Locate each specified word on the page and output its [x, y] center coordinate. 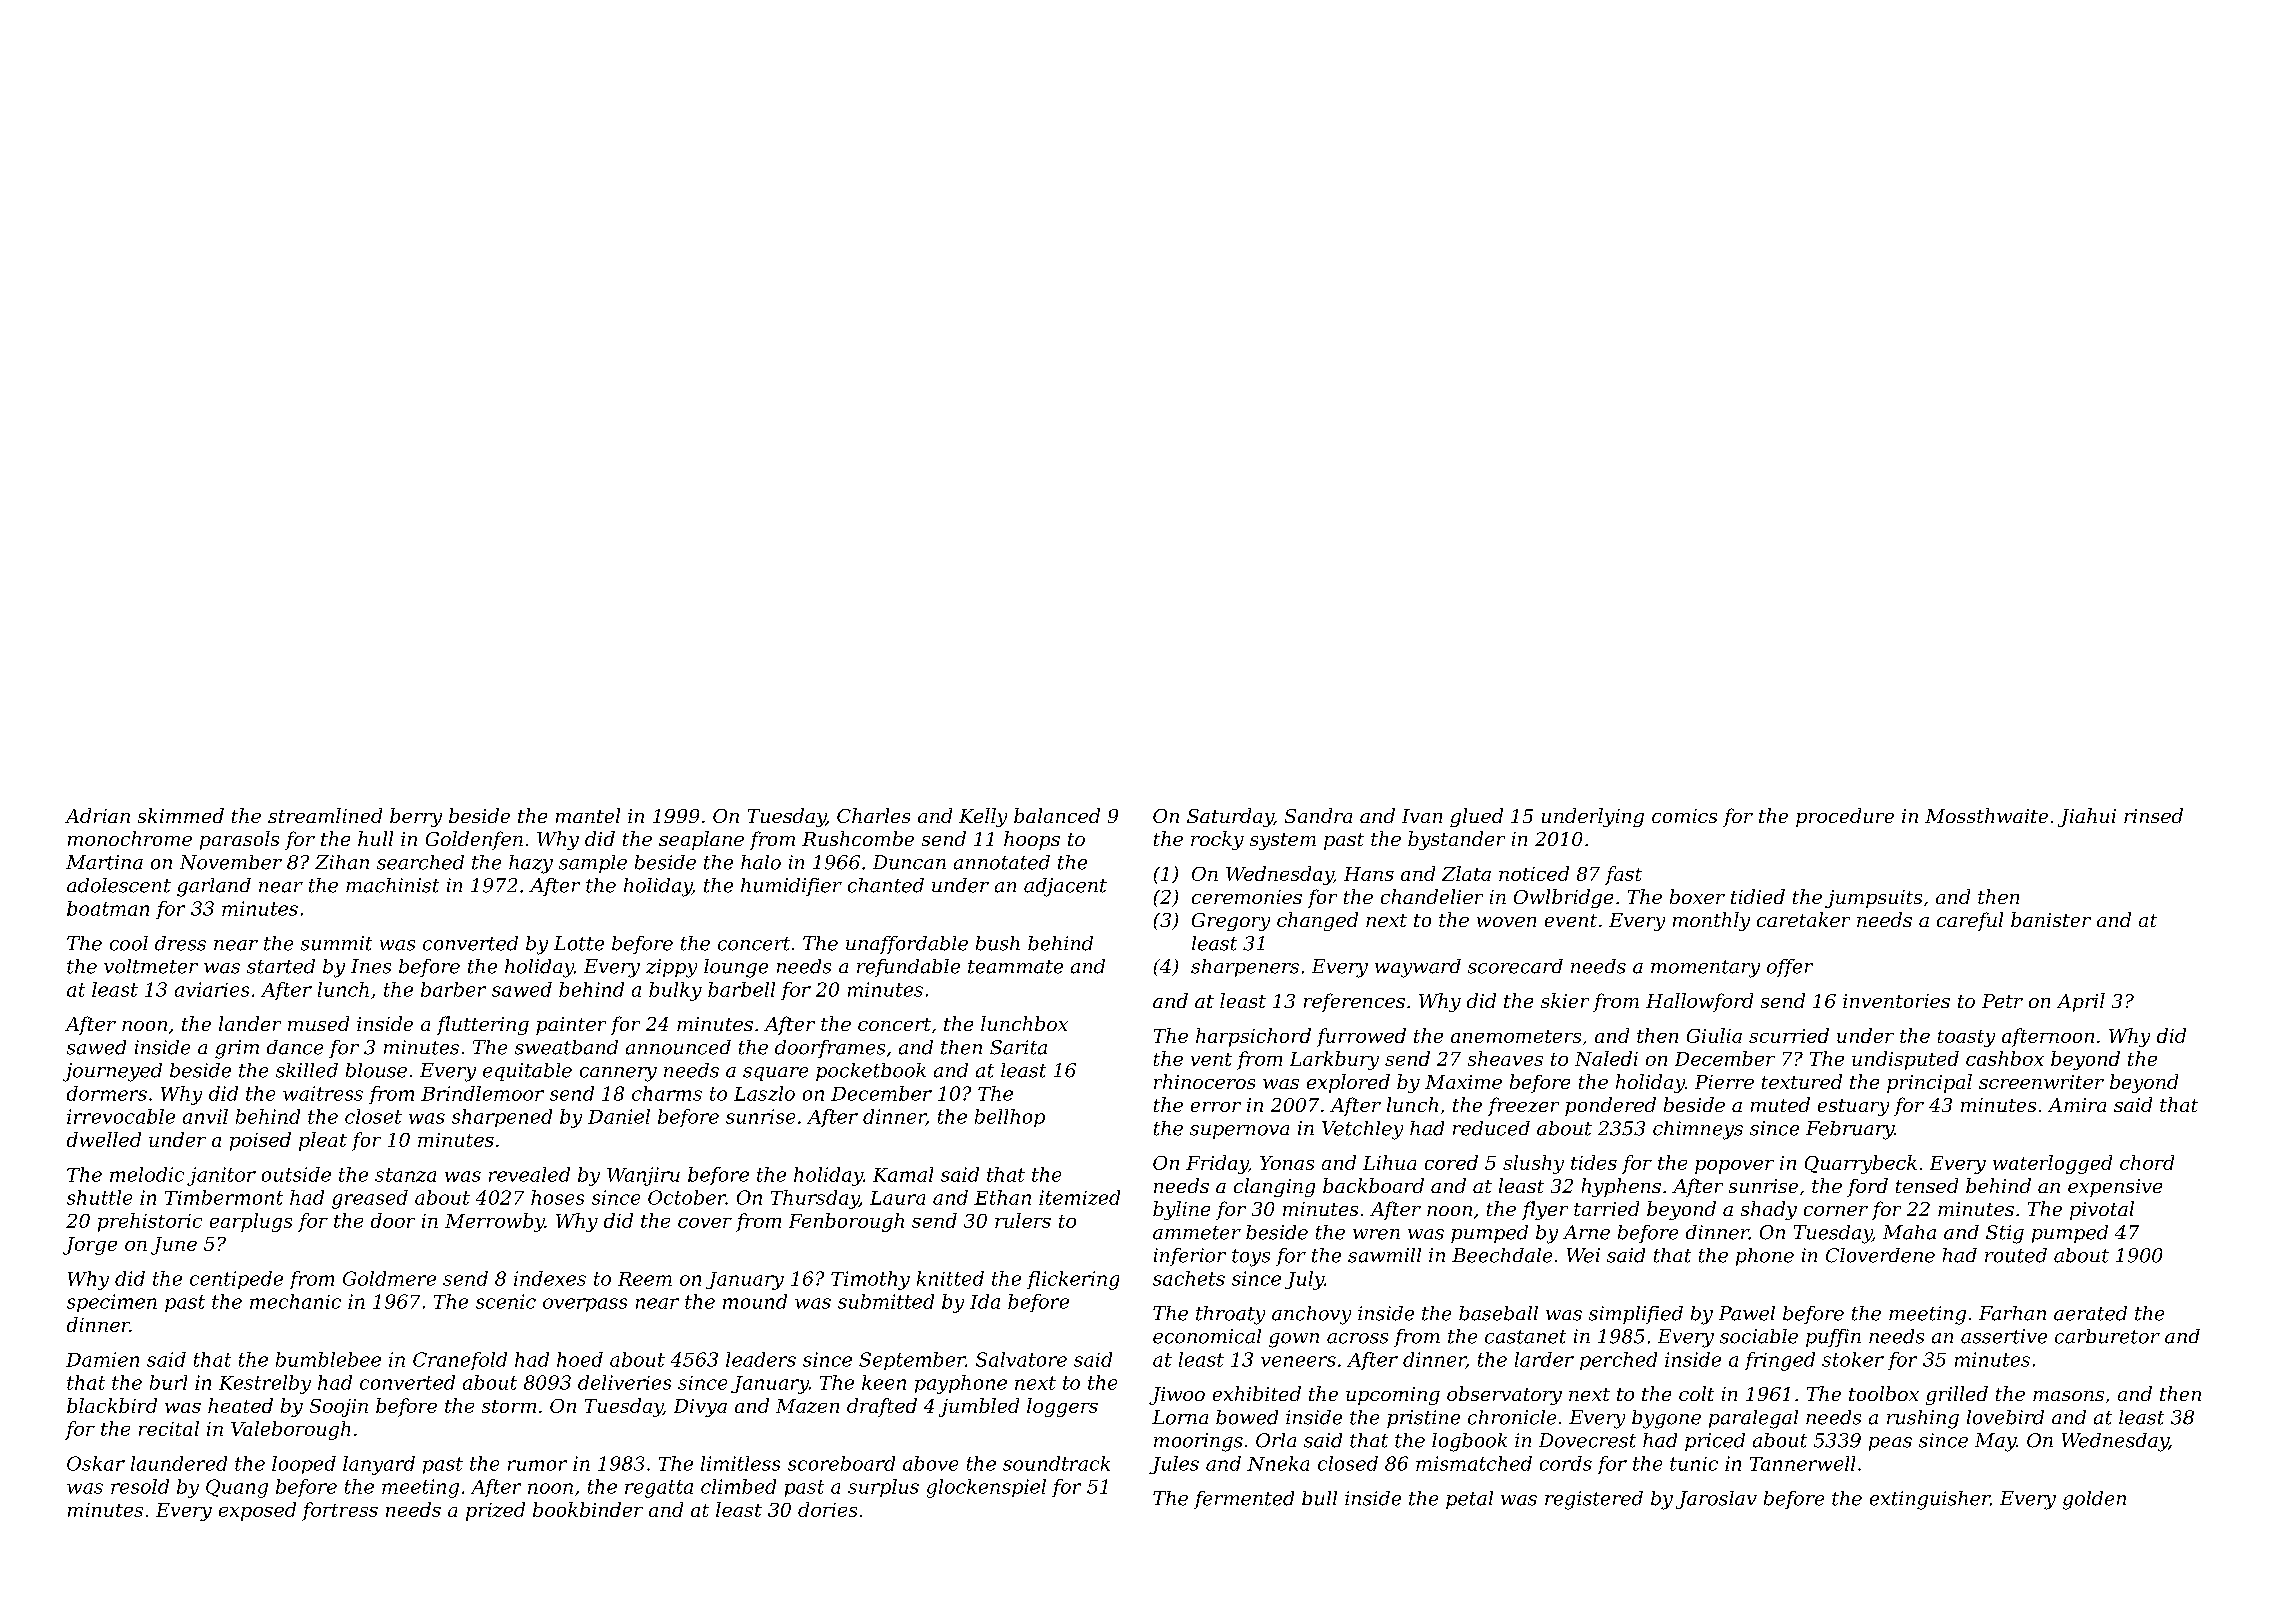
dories [827, 1509]
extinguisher [1930, 1500]
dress [180, 943]
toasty [1966, 1038]
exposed [257, 1511]
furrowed [1361, 1037]
